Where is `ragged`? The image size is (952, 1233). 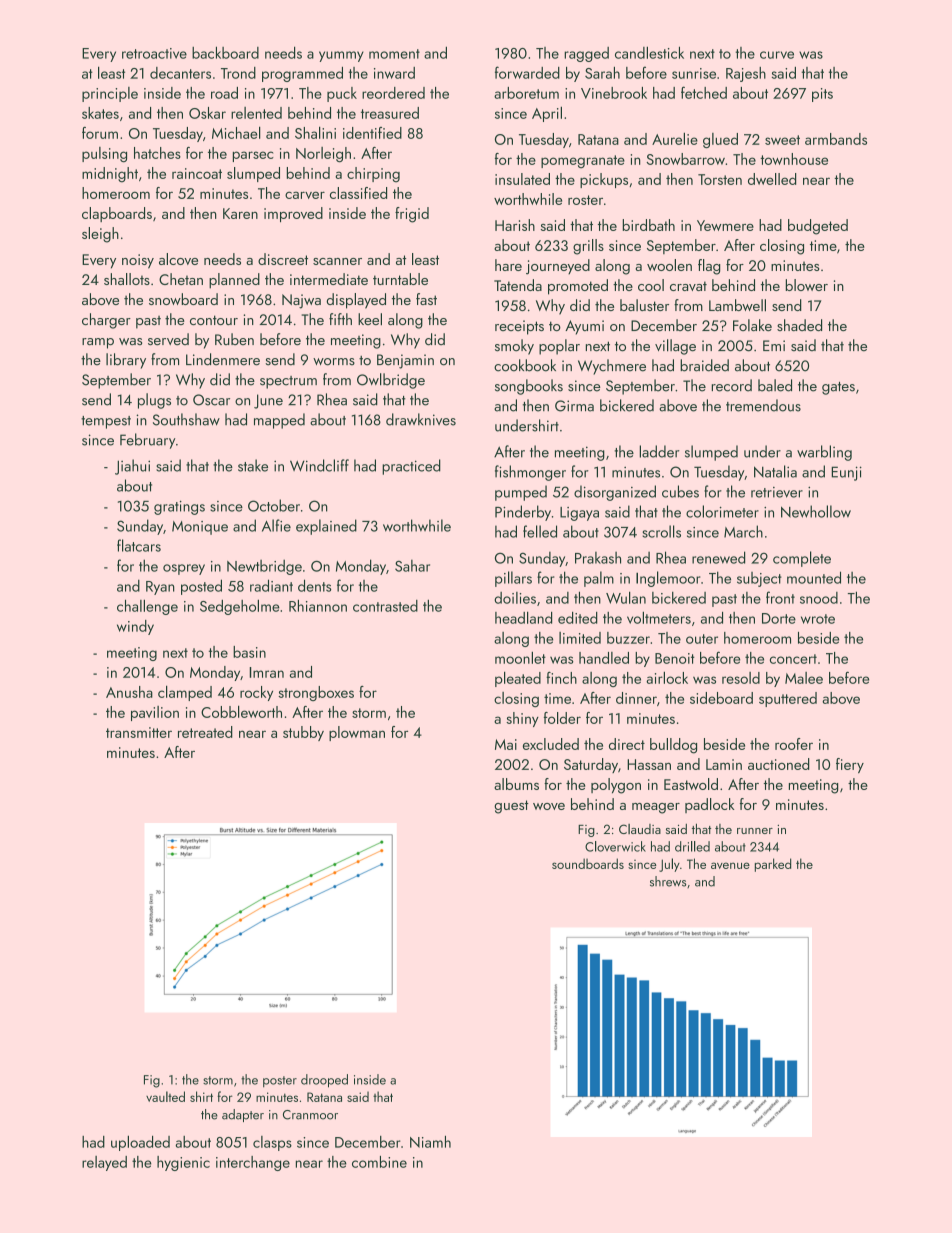 ragged is located at coordinates (586, 54).
